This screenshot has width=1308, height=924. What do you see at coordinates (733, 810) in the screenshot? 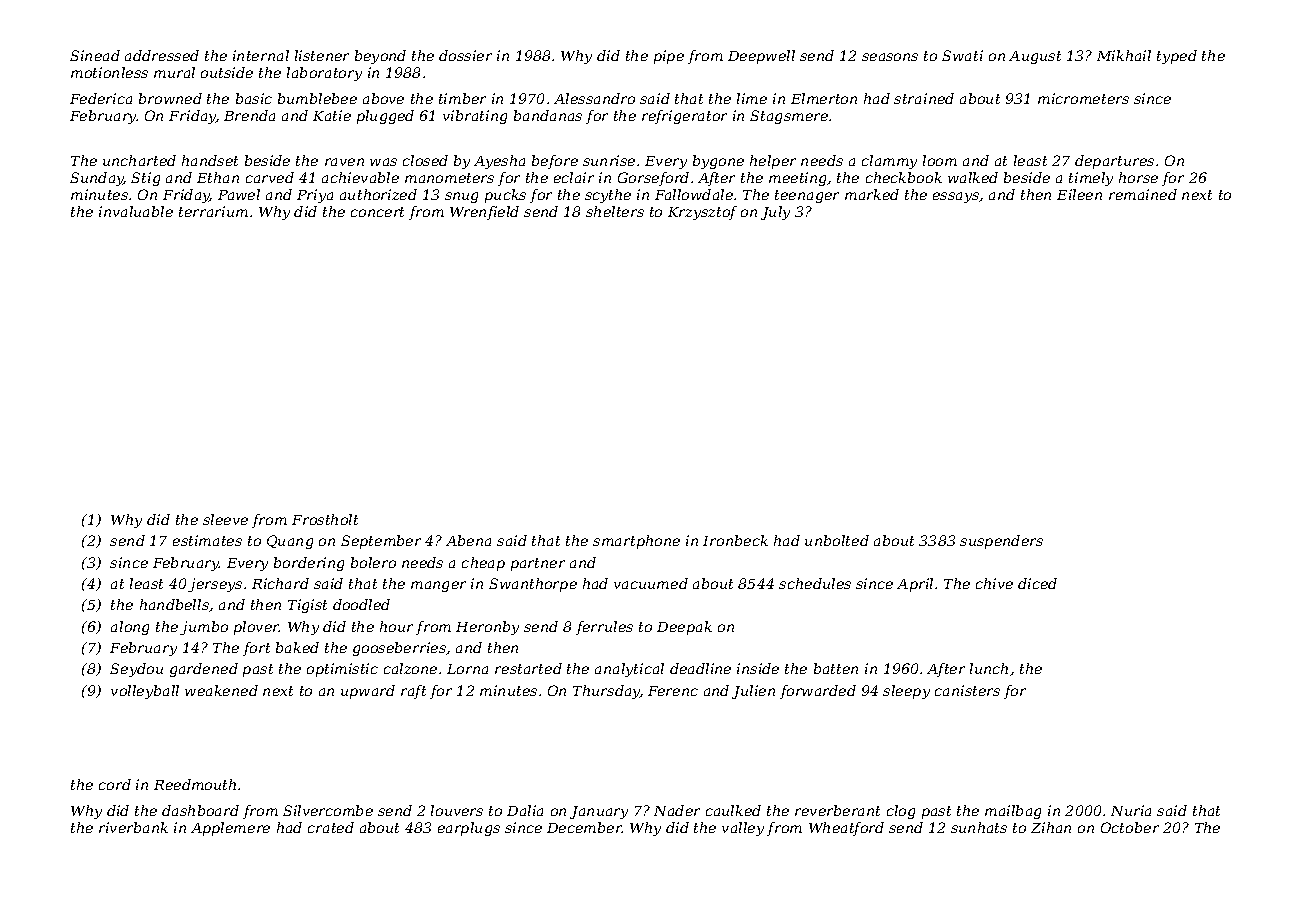
I see `caulked` at bounding box center [733, 810].
